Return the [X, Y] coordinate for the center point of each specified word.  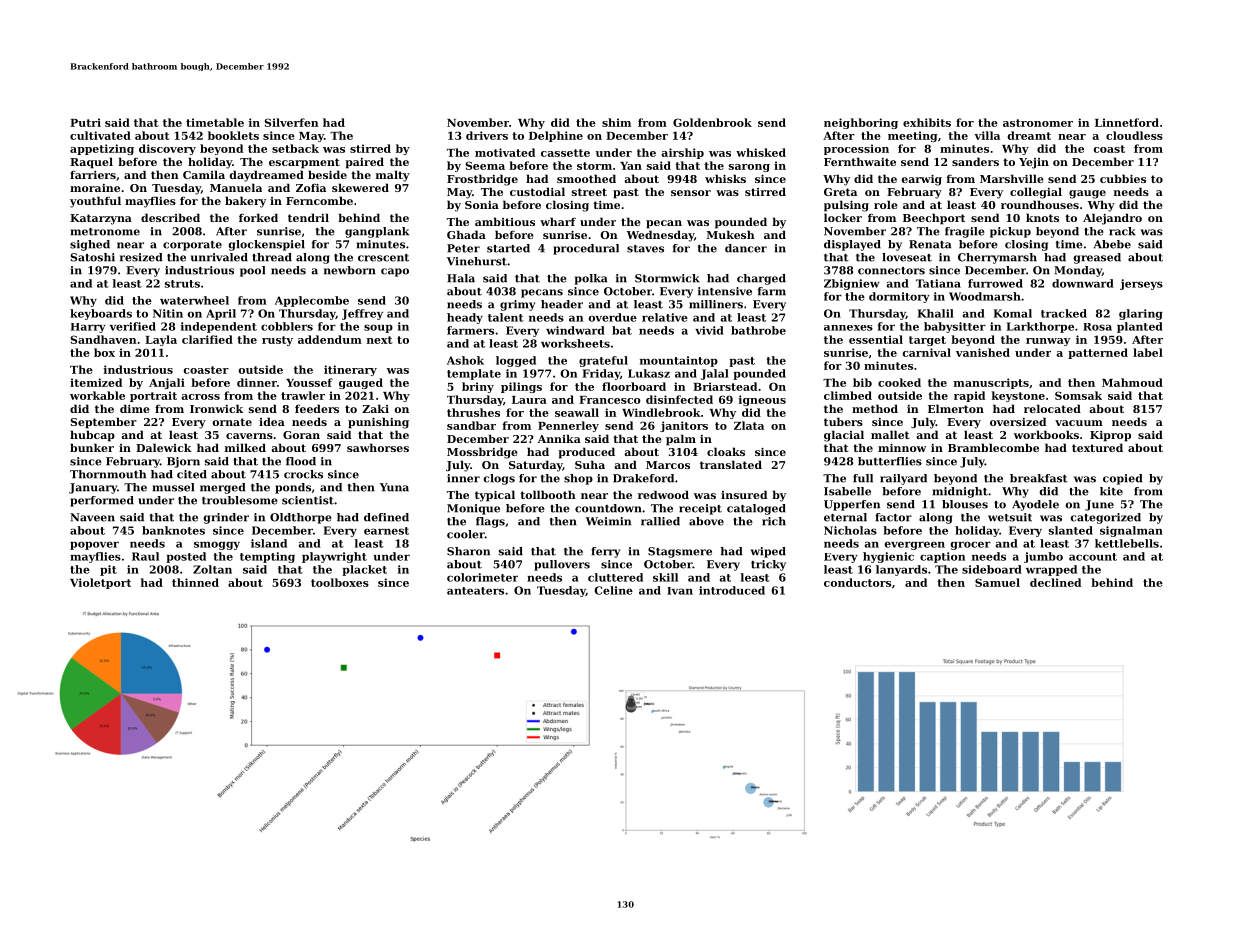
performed [102, 501]
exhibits [927, 122]
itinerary [350, 370]
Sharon [468, 551]
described [170, 217]
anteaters [475, 591]
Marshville [1012, 178]
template [474, 374]
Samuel [997, 582]
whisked [761, 152]
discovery [167, 149]
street [589, 192]
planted [1140, 327]
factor [893, 517]
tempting [267, 557]
